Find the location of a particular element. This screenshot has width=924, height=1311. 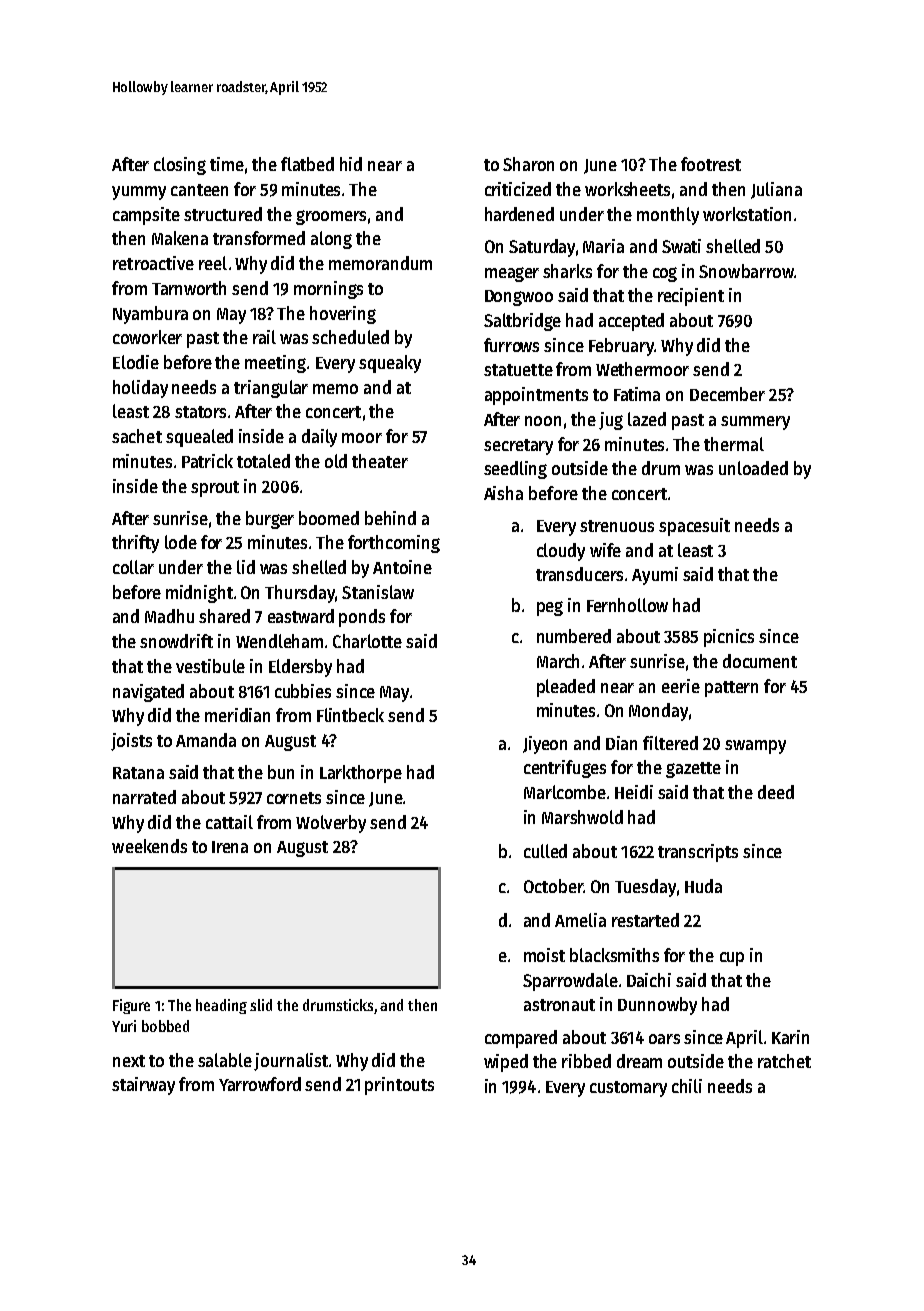

Figure is located at coordinates (131, 1006).
